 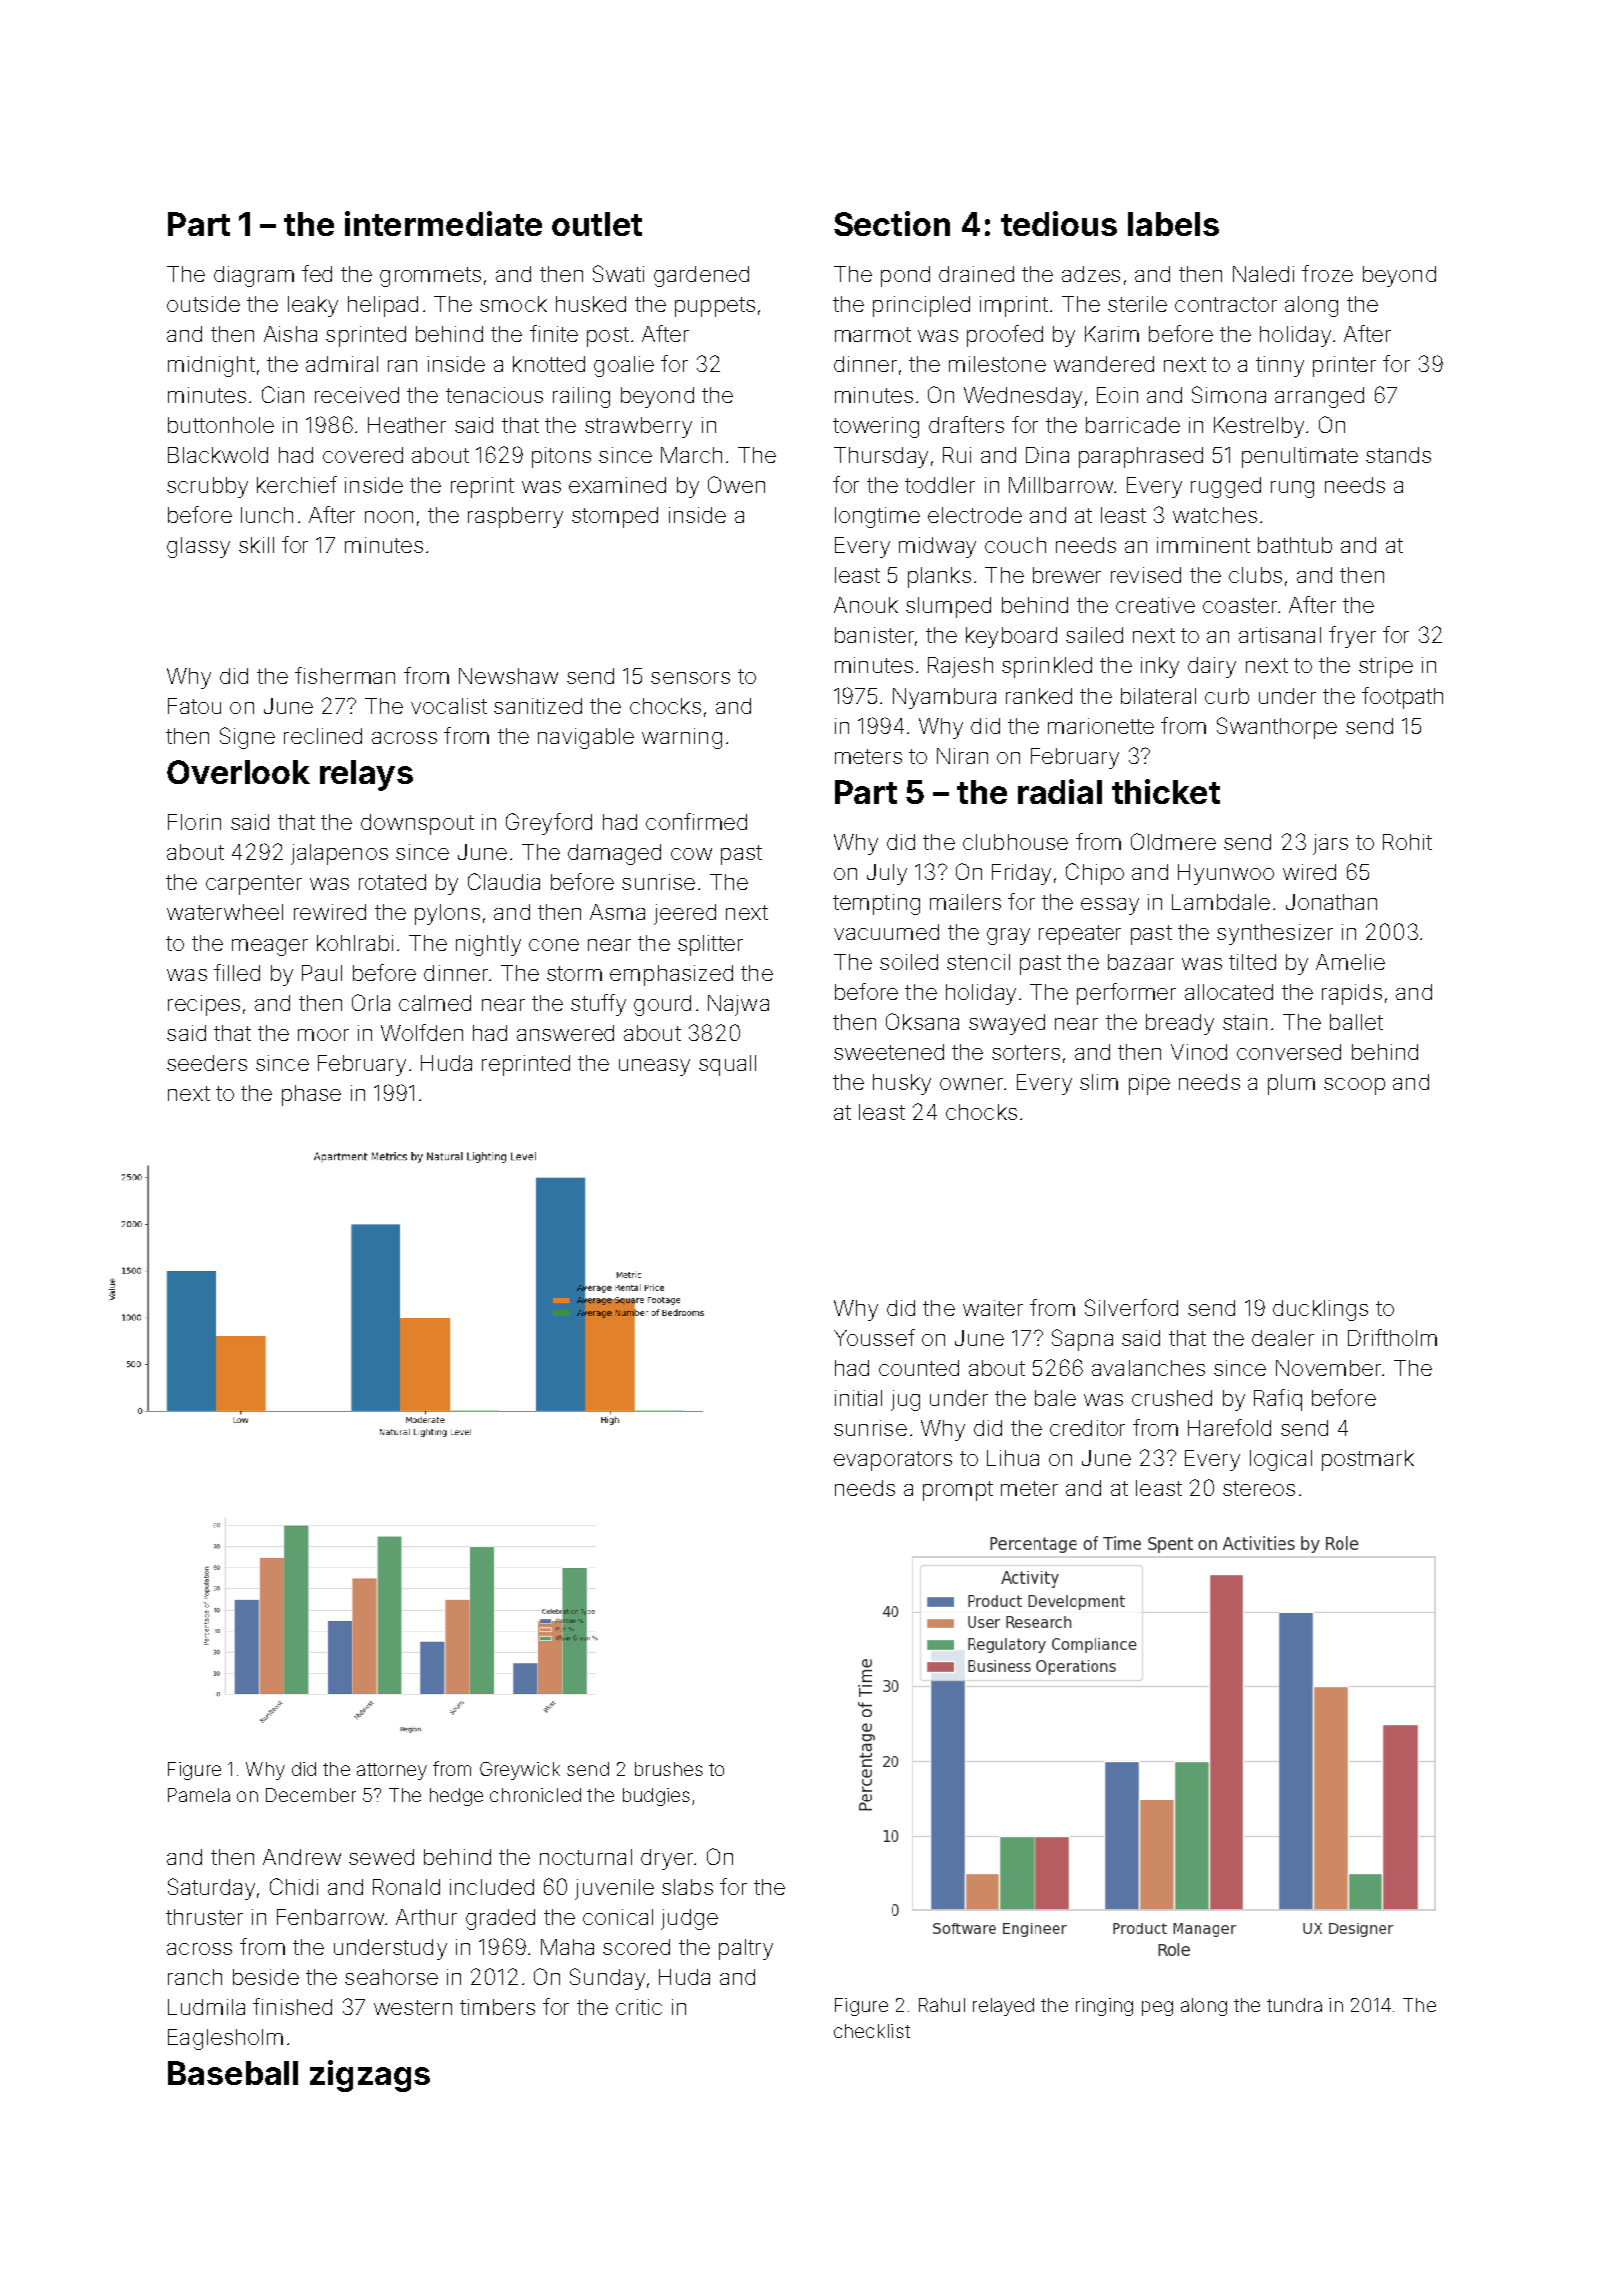 What do you see at coordinates (292, 2006) in the image?
I see `finished` at bounding box center [292, 2006].
